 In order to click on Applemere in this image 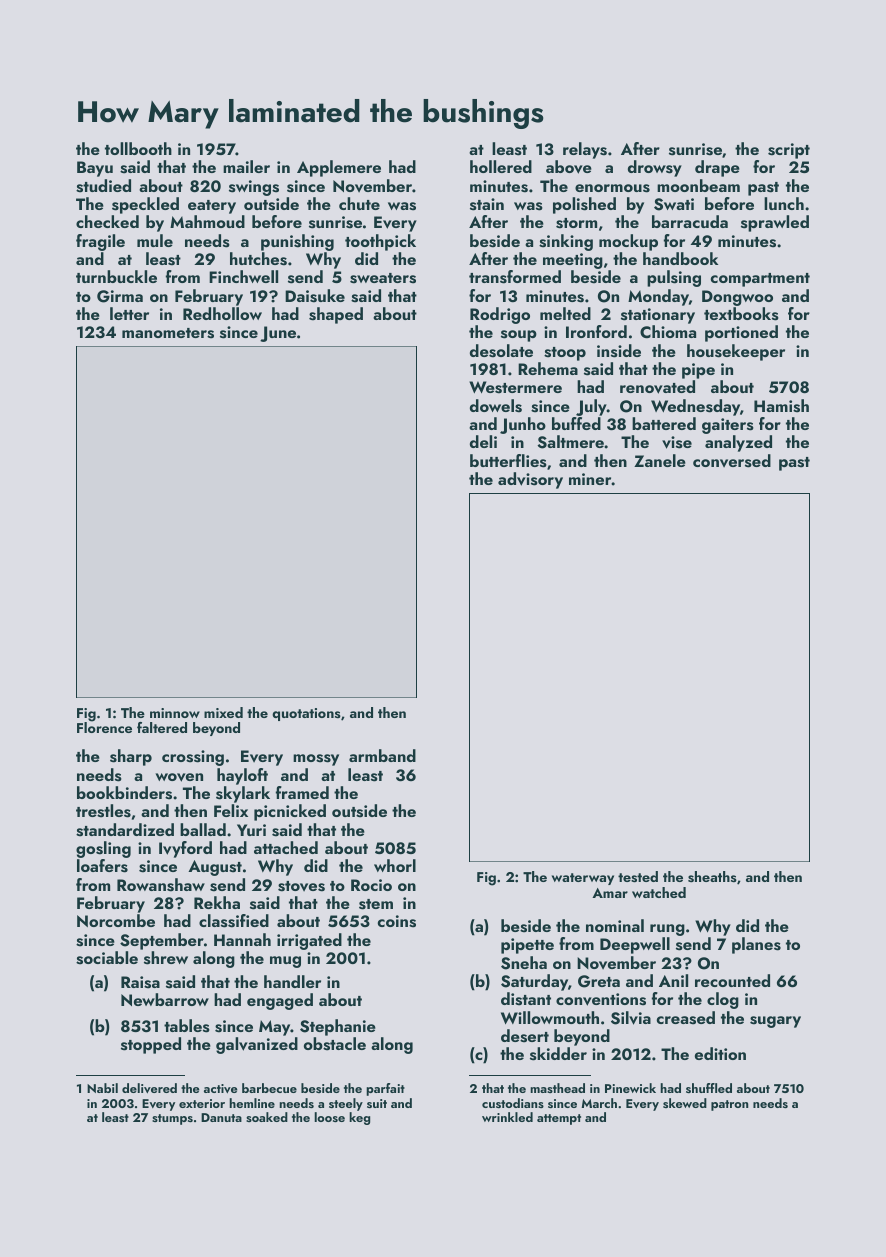, I will do `click(339, 168)`.
